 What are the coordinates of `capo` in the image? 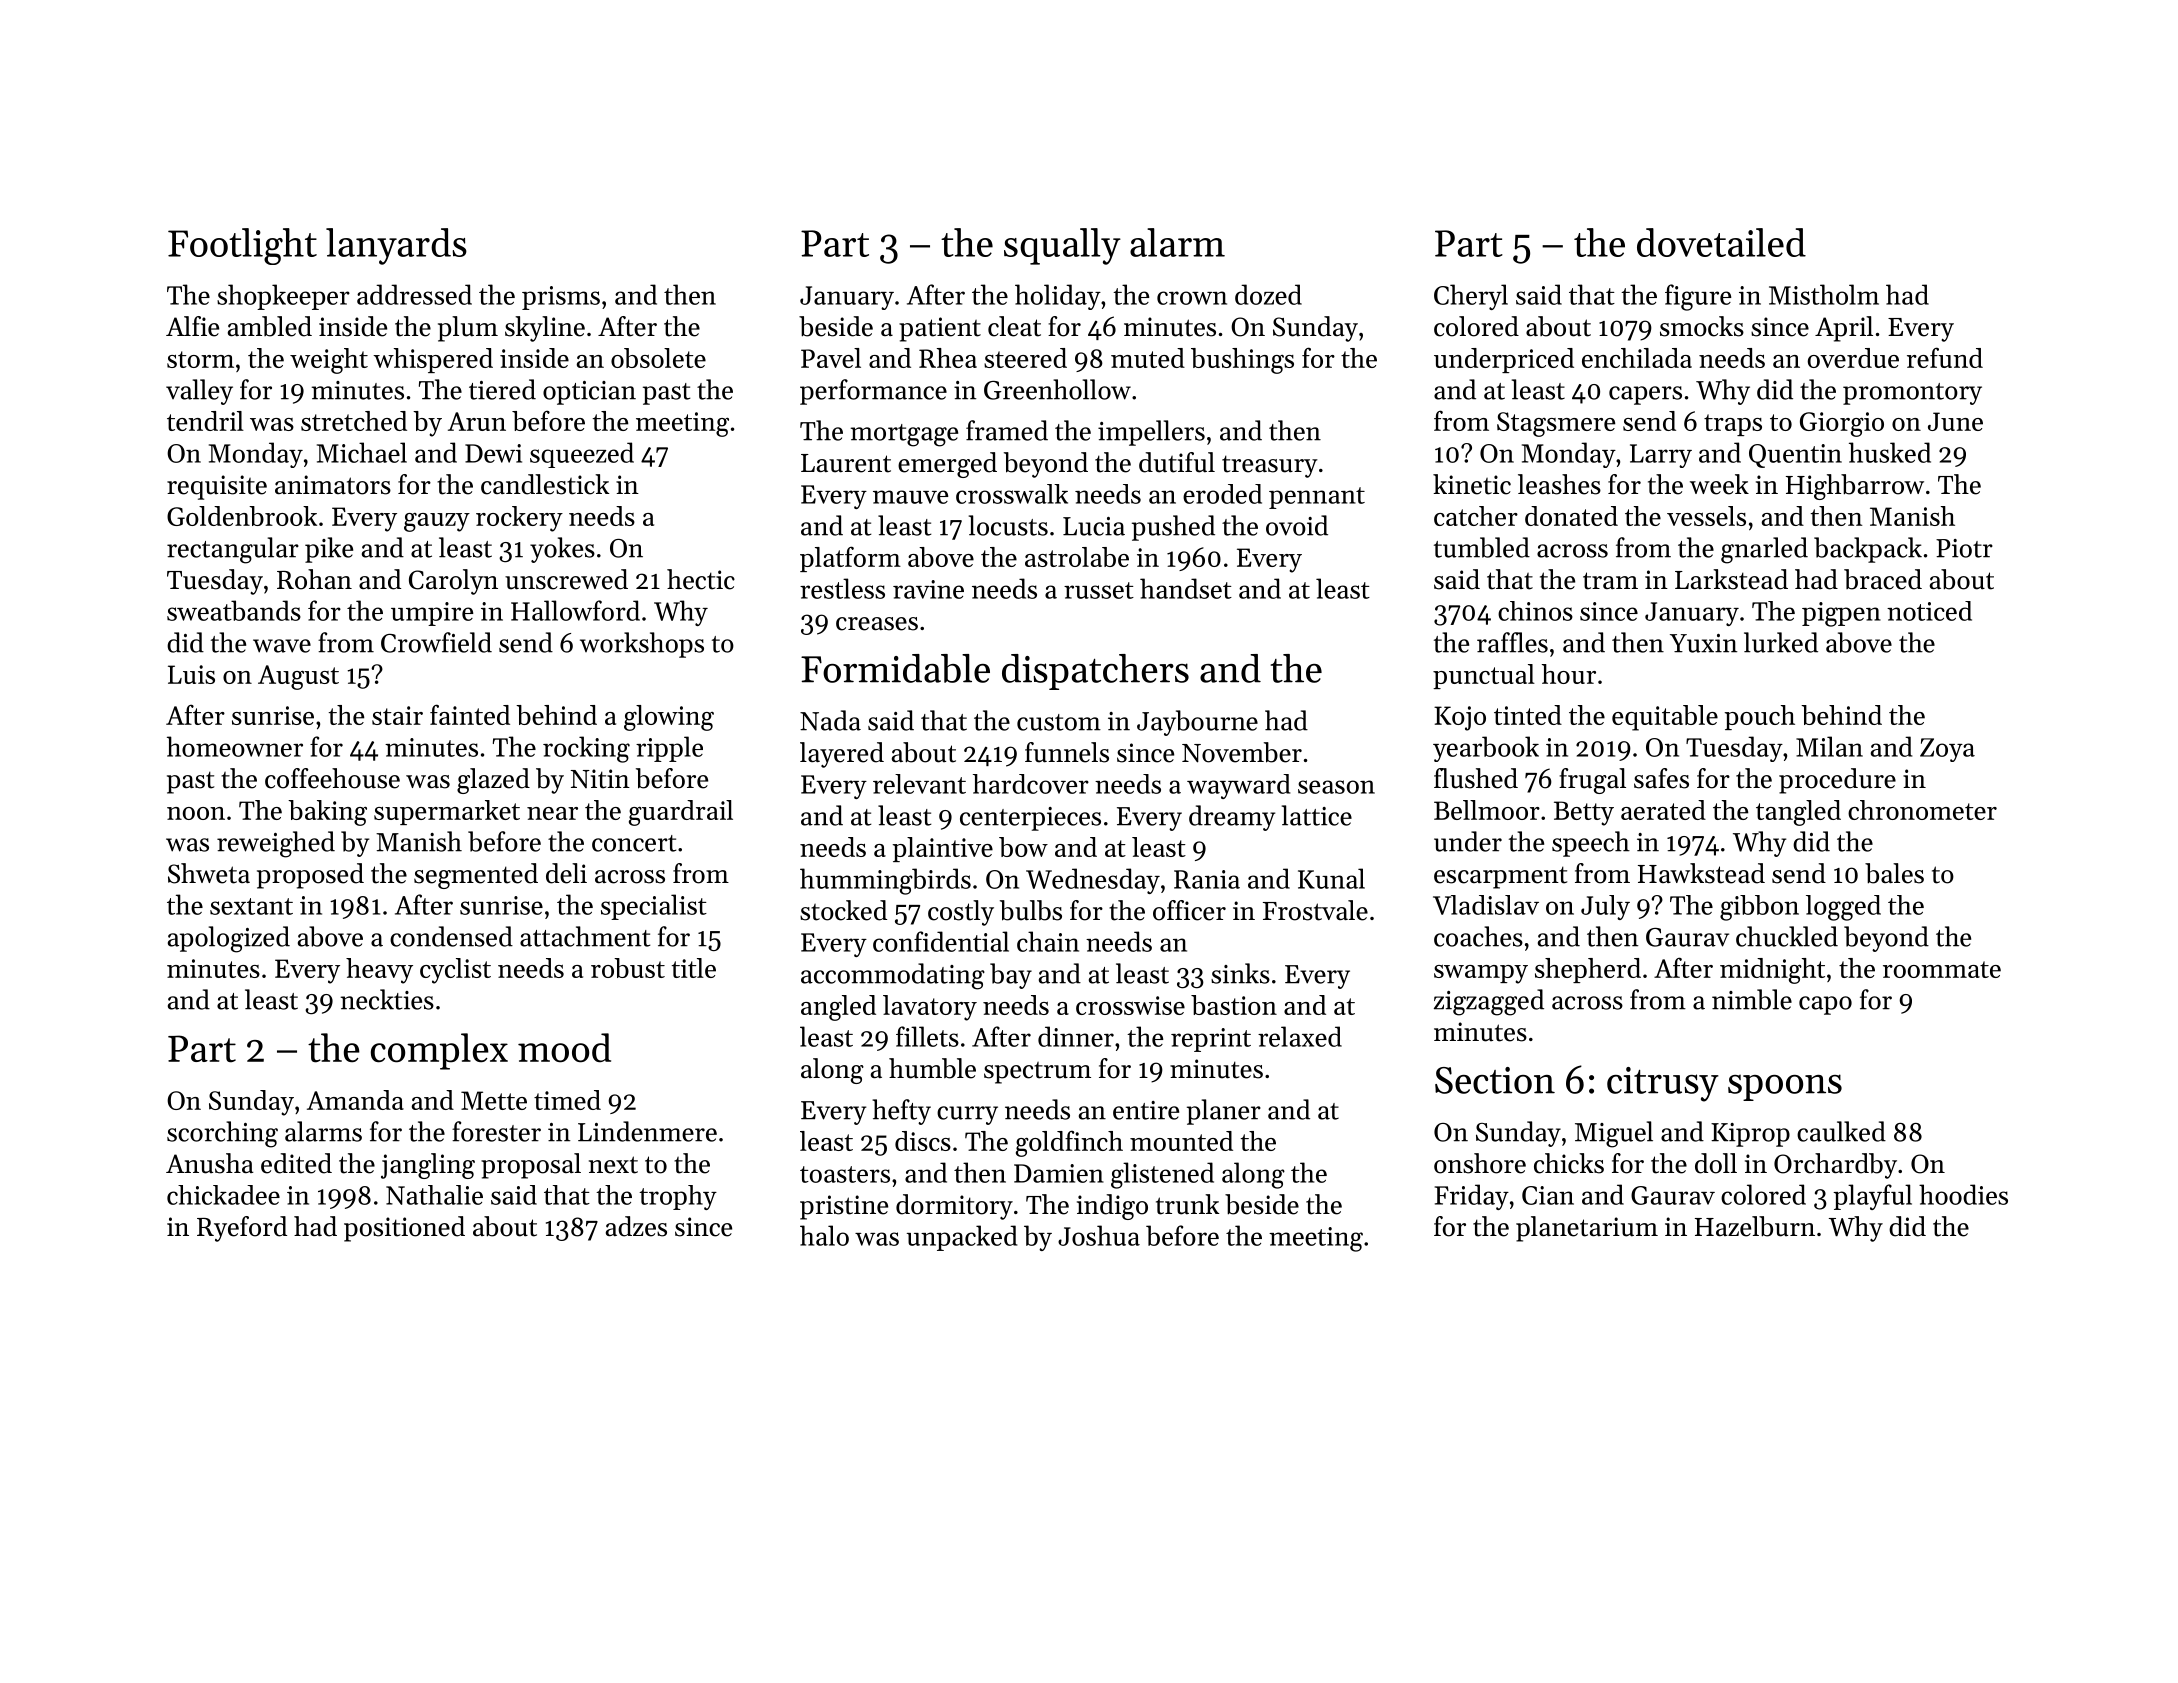 It's located at (1825, 1005).
